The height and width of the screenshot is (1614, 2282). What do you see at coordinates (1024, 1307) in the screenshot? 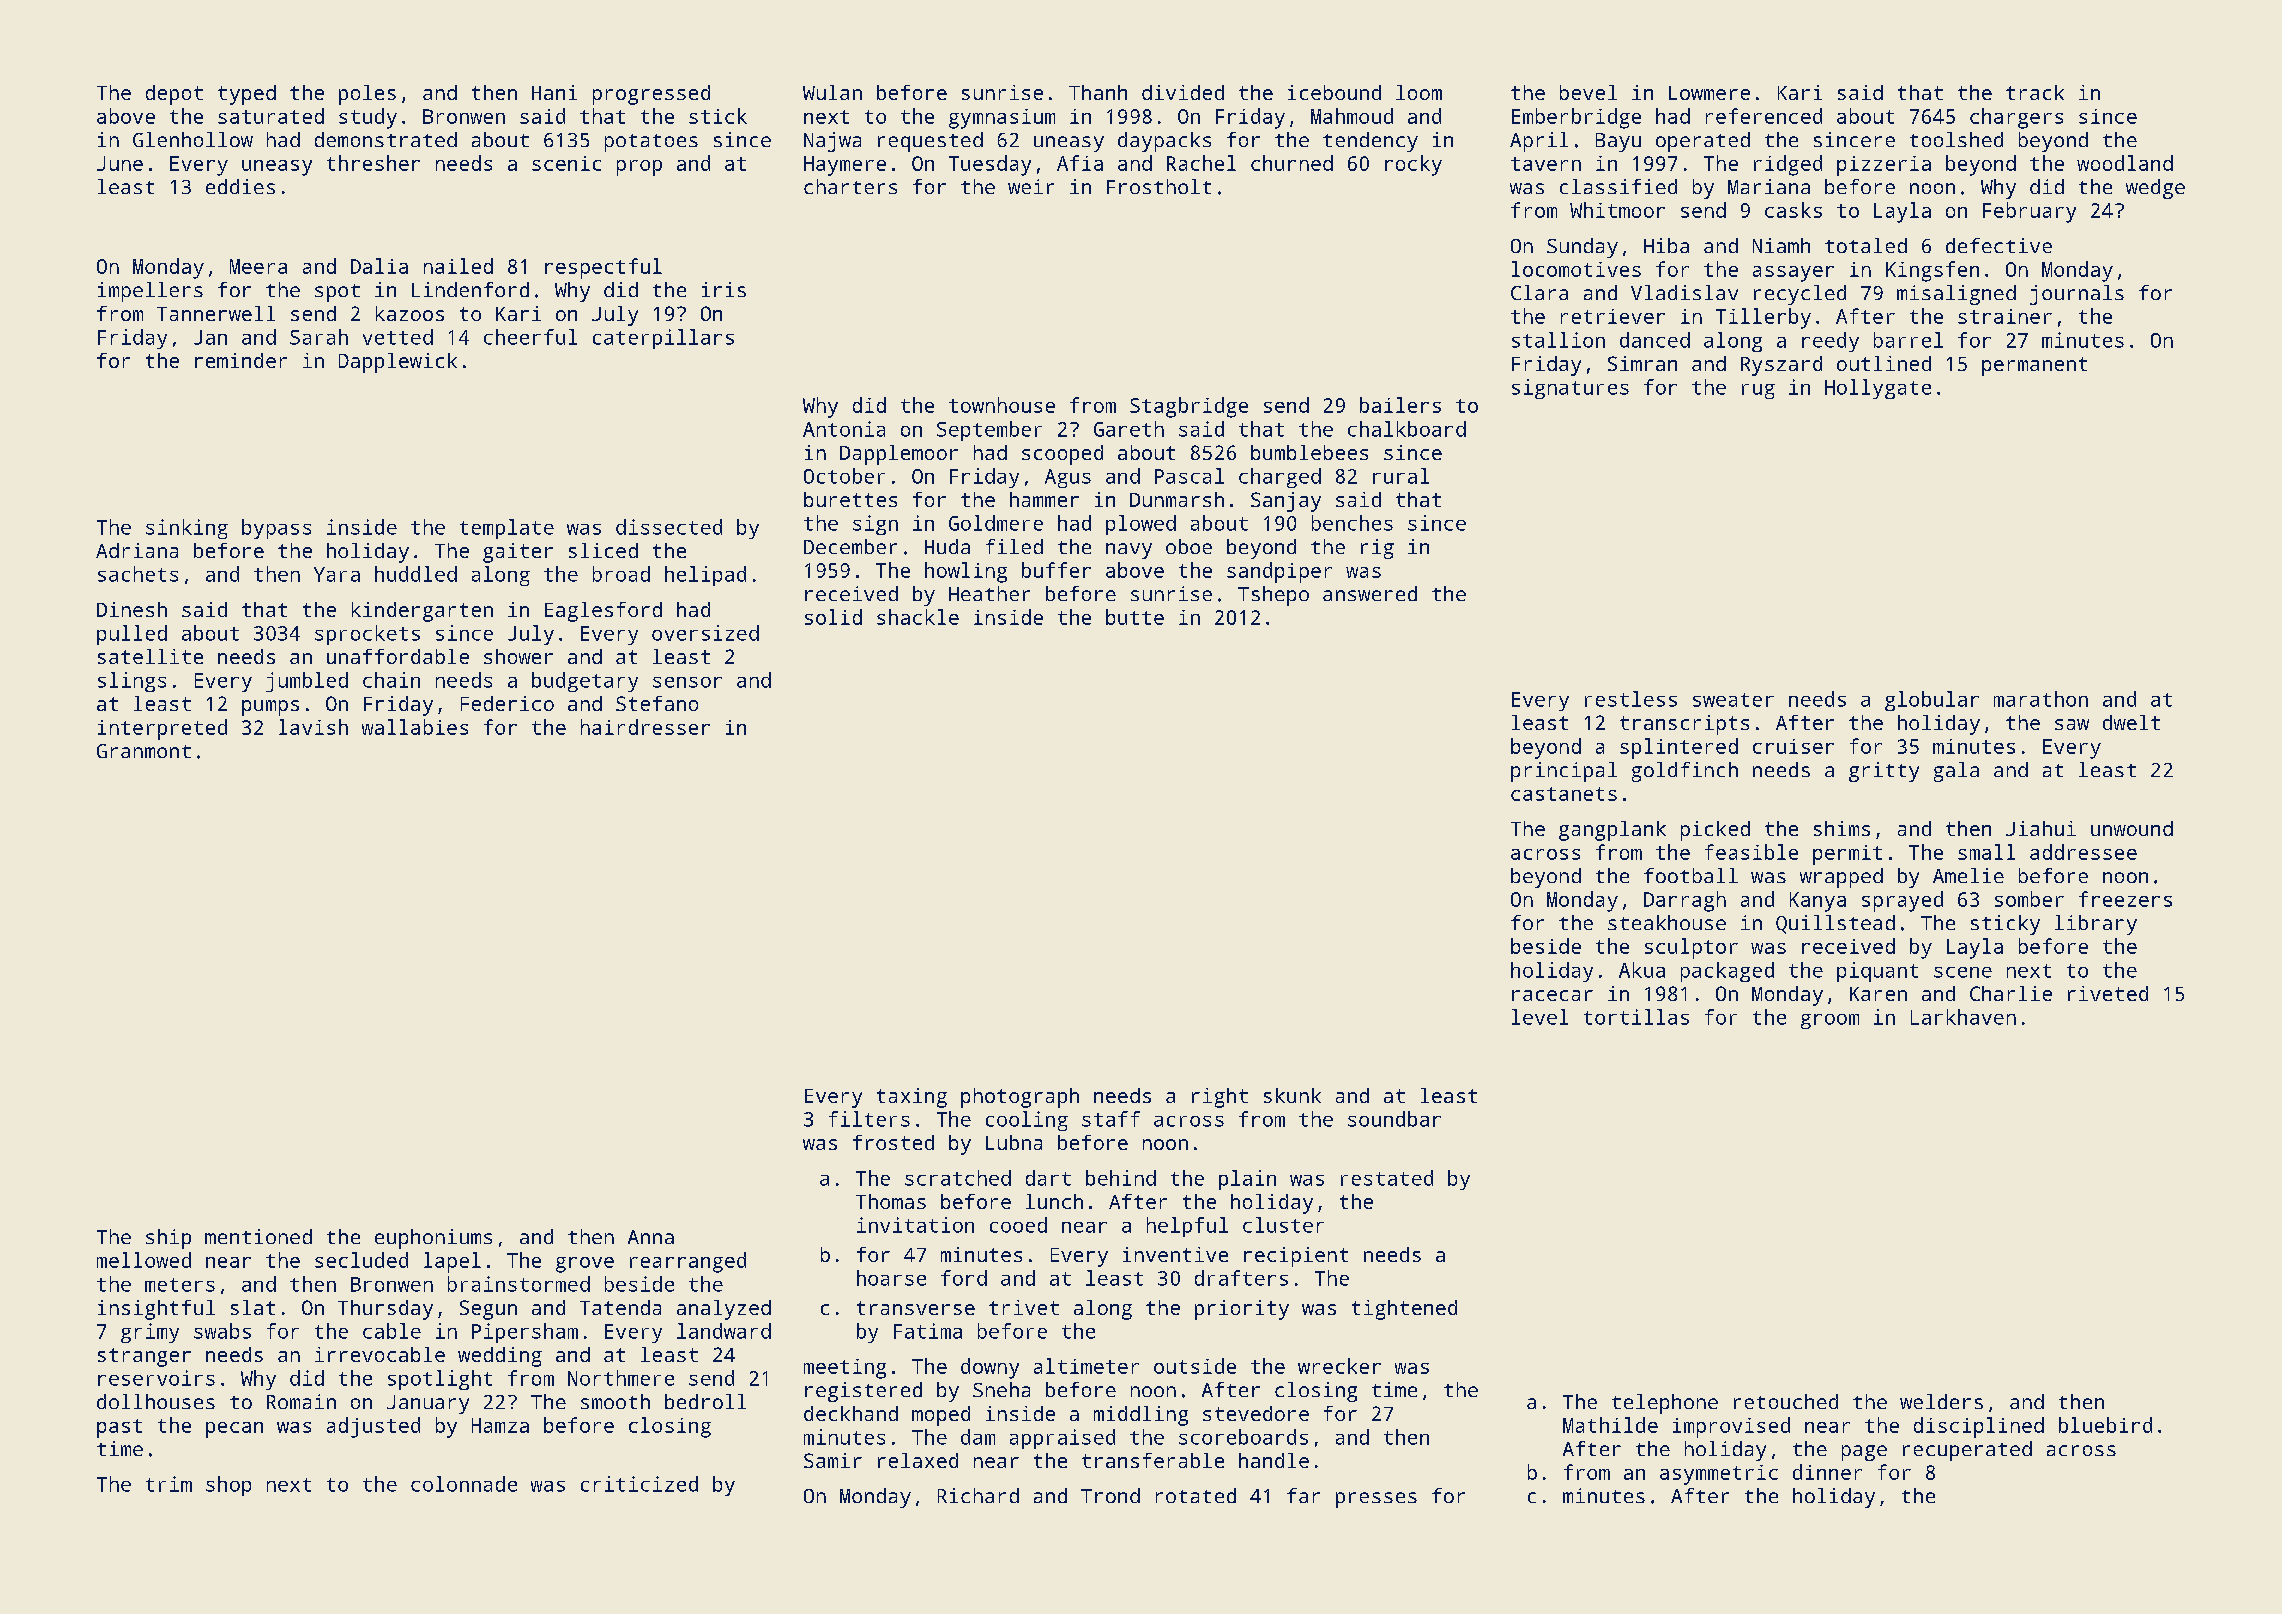
I see `trivet` at bounding box center [1024, 1307].
